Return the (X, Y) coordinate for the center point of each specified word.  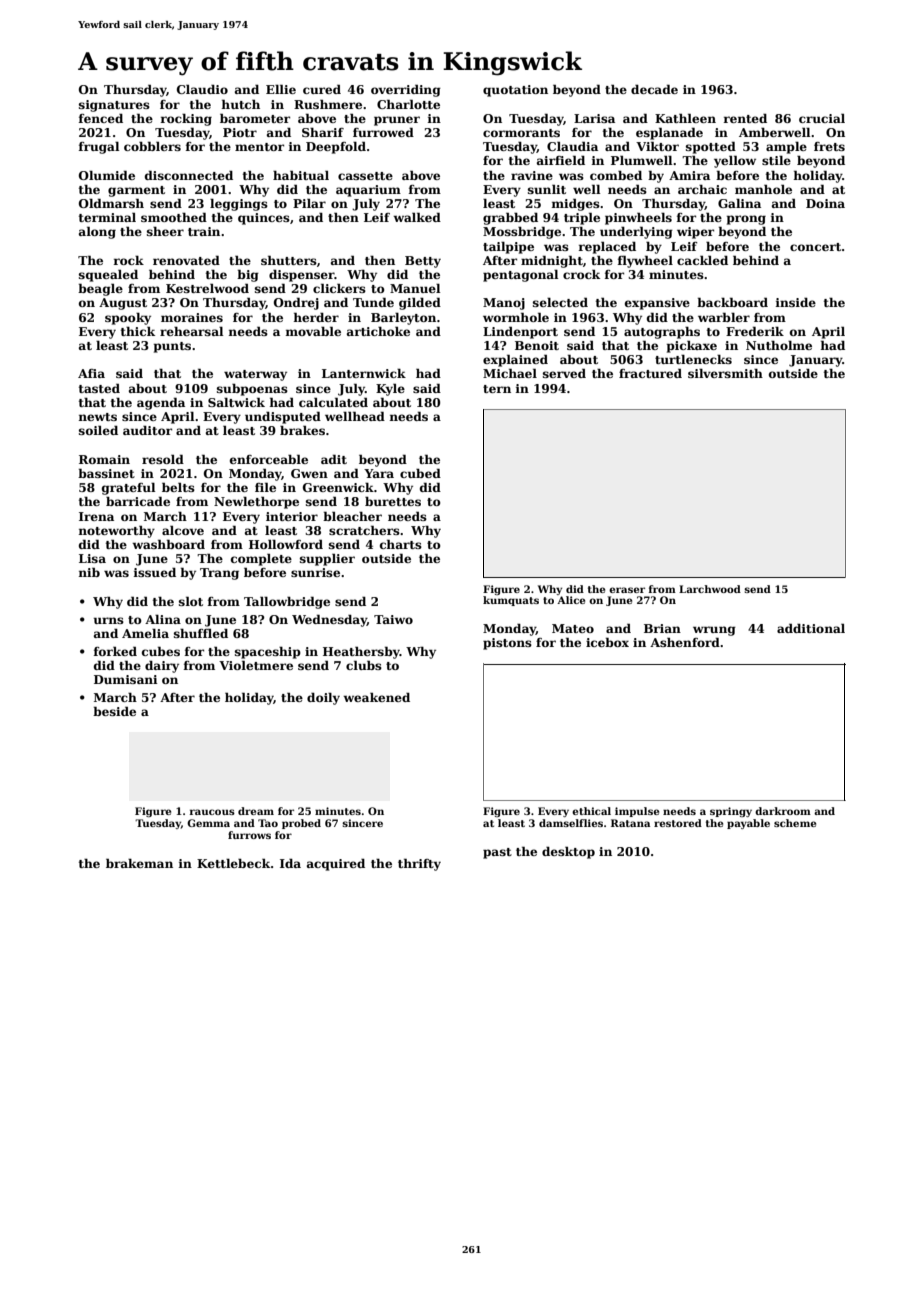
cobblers (152, 146)
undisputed (283, 417)
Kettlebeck (234, 863)
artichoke (378, 331)
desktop (568, 852)
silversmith (725, 373)
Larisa (594, 118)
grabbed (510, 218)
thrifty (419, 864)
